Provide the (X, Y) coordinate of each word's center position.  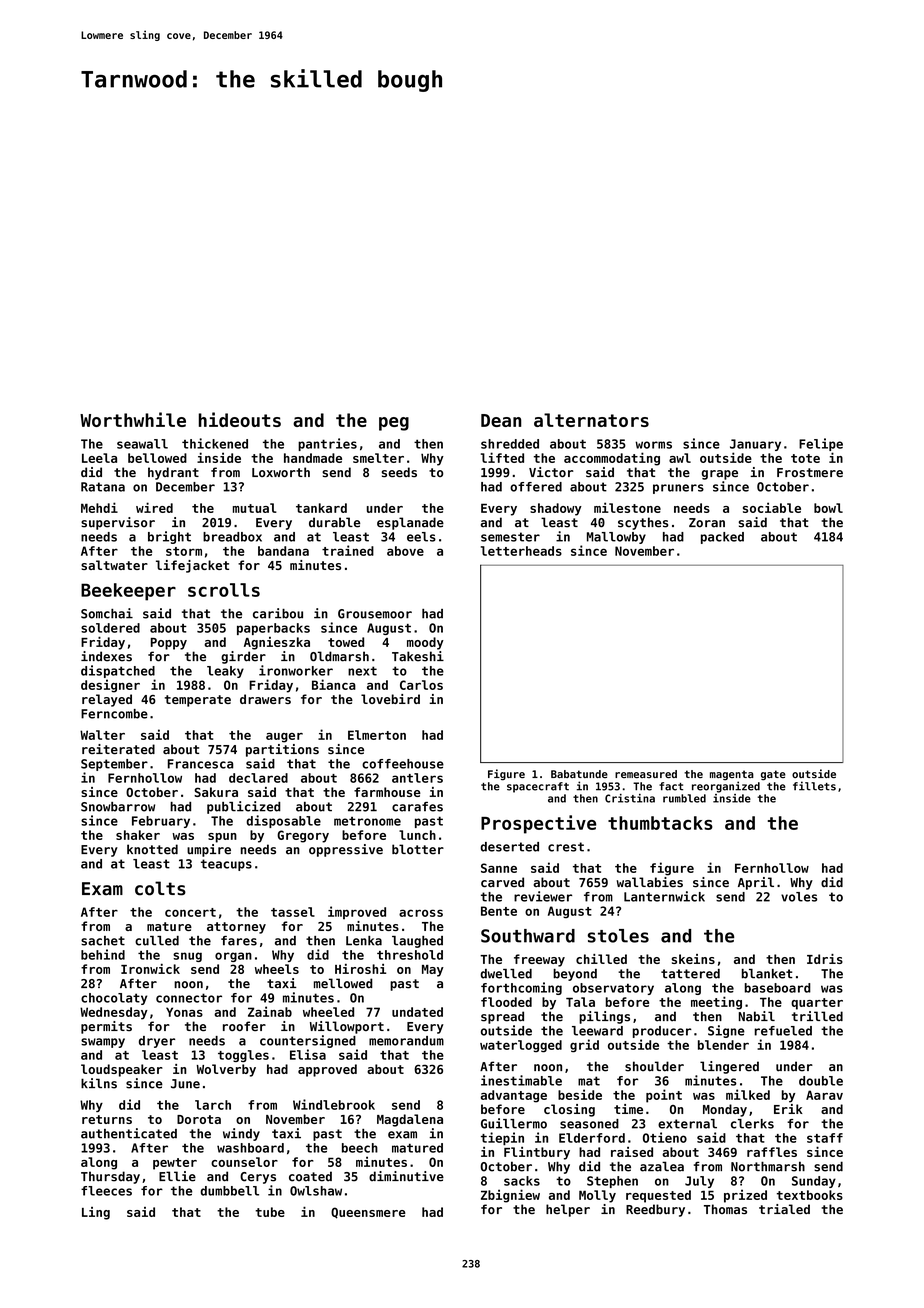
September (114, 765)
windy (241, 1134)
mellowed (343, 983)
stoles (618, 936)
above (405, 551)
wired (154, 507)
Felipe (821, 444)
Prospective (538, 824)
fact (671, 786)
